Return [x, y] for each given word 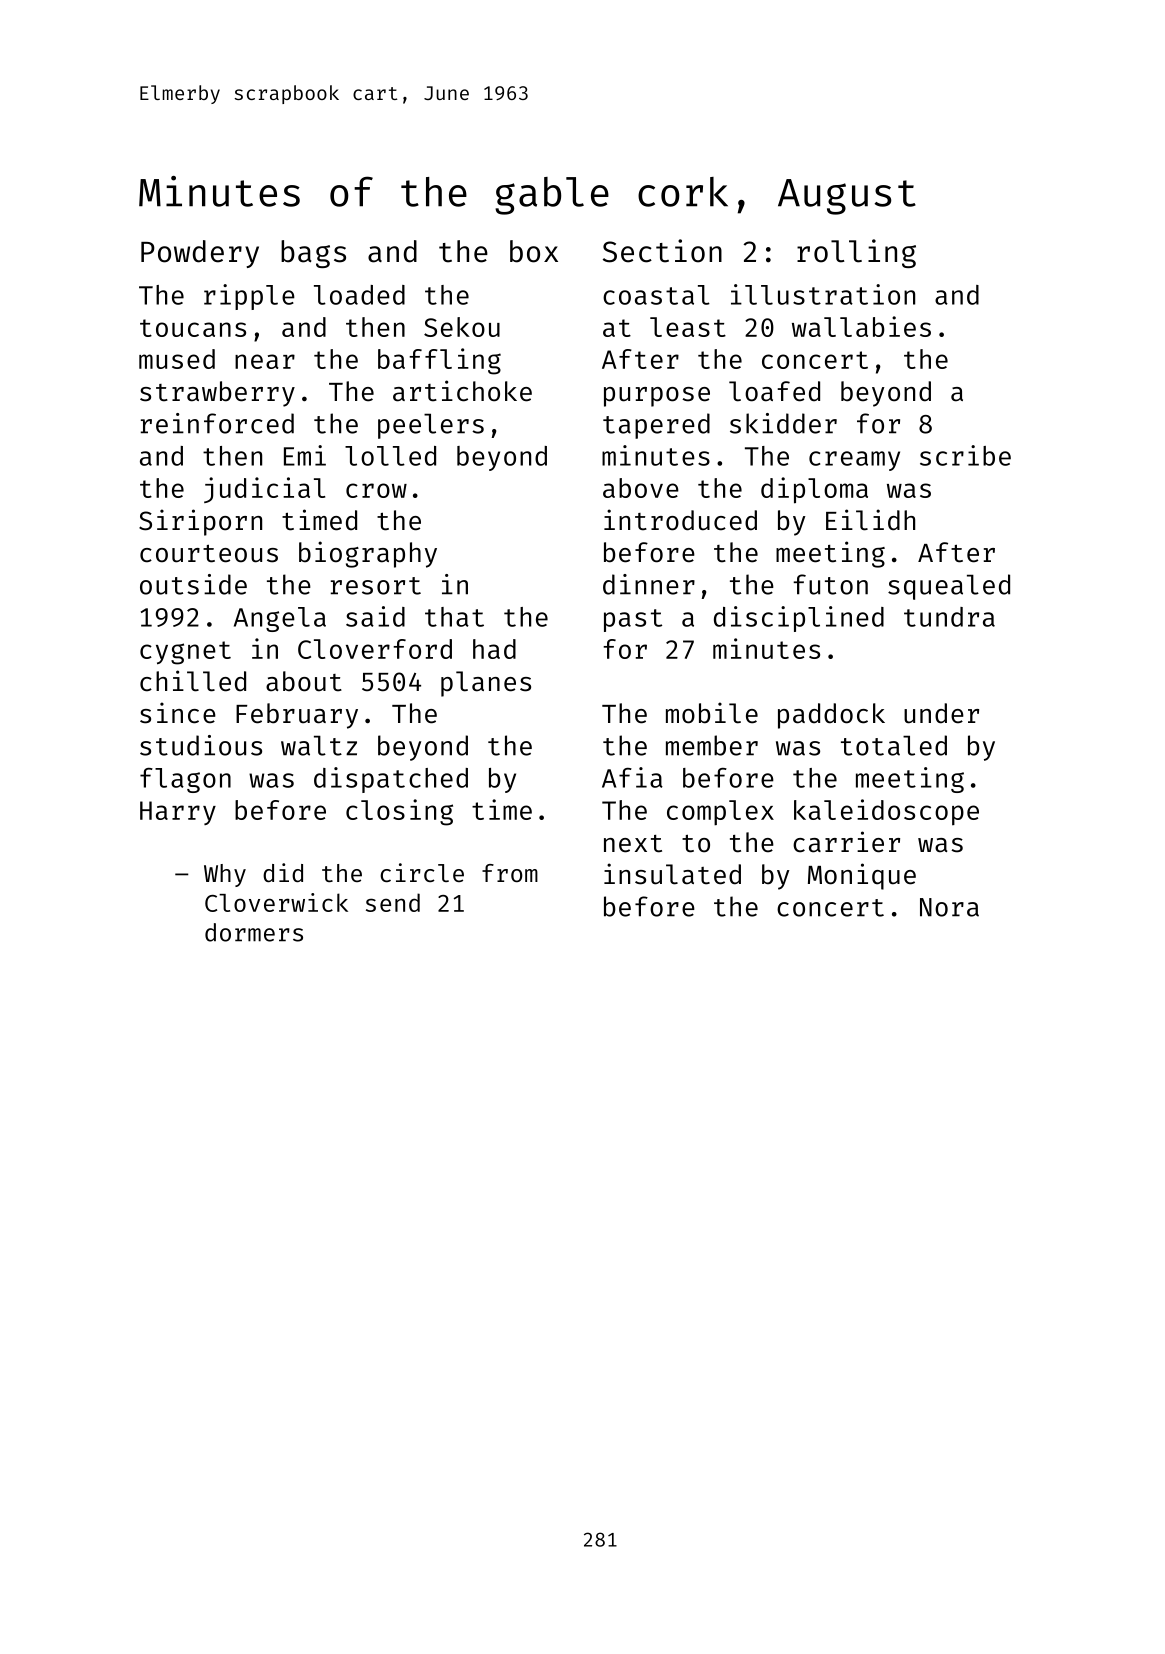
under [941, 713]
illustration [823, 294]
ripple [249, 297]
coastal [656, 295]
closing [399, 812]
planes [486, 684]
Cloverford [375, 649]
